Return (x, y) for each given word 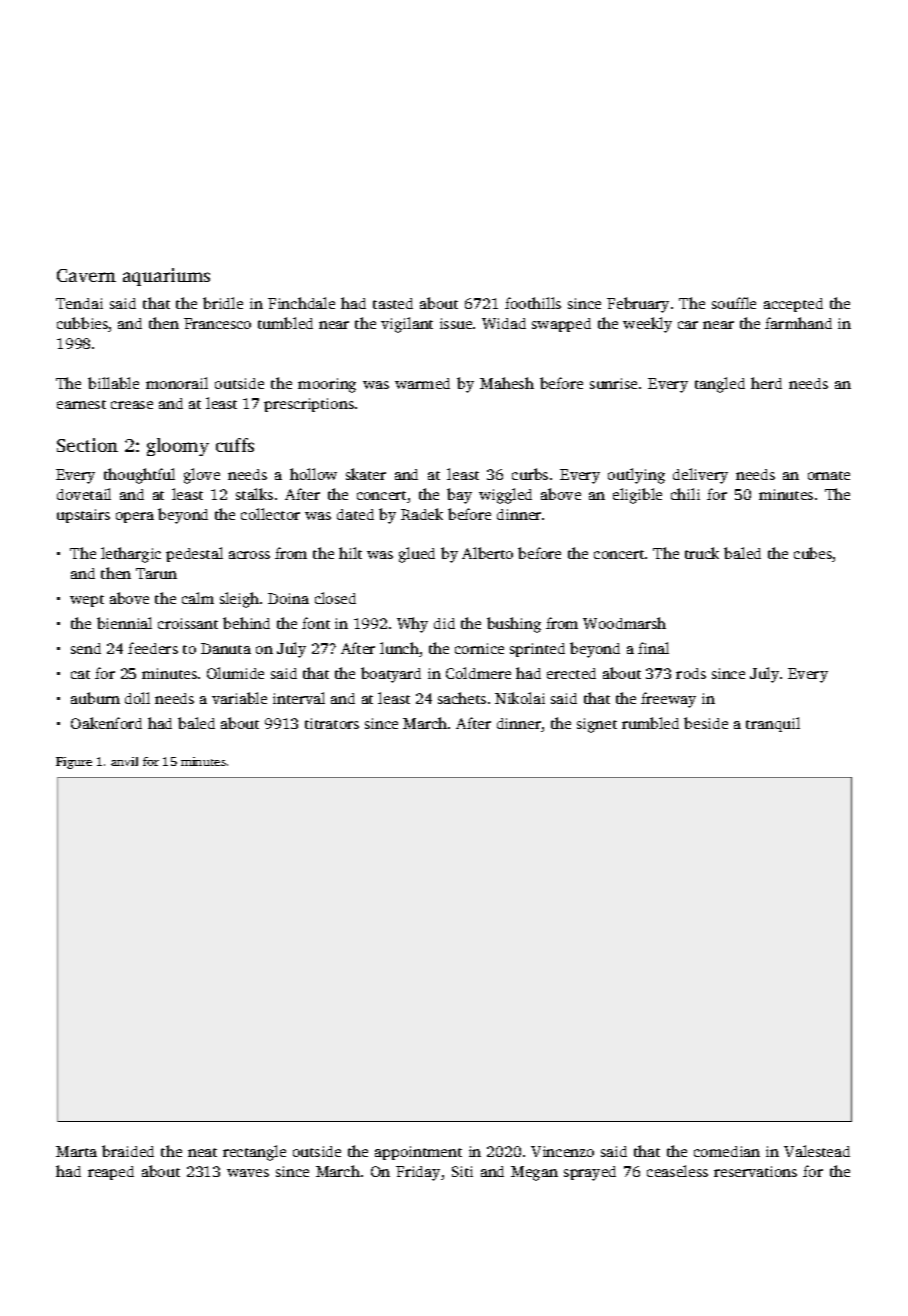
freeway (668, 700)
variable (239, 698)
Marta (76, 1151)
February (638, 305)
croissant (188, 623)
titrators (332, 723)
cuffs (235, 445)
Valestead (817, 1151)
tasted (393, 303)
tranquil (773, 724)
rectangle (254, 1153)
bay (459, 496)
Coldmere (478, 673)
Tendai (79, 303)
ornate (829, 475)
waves (248, 1173)
